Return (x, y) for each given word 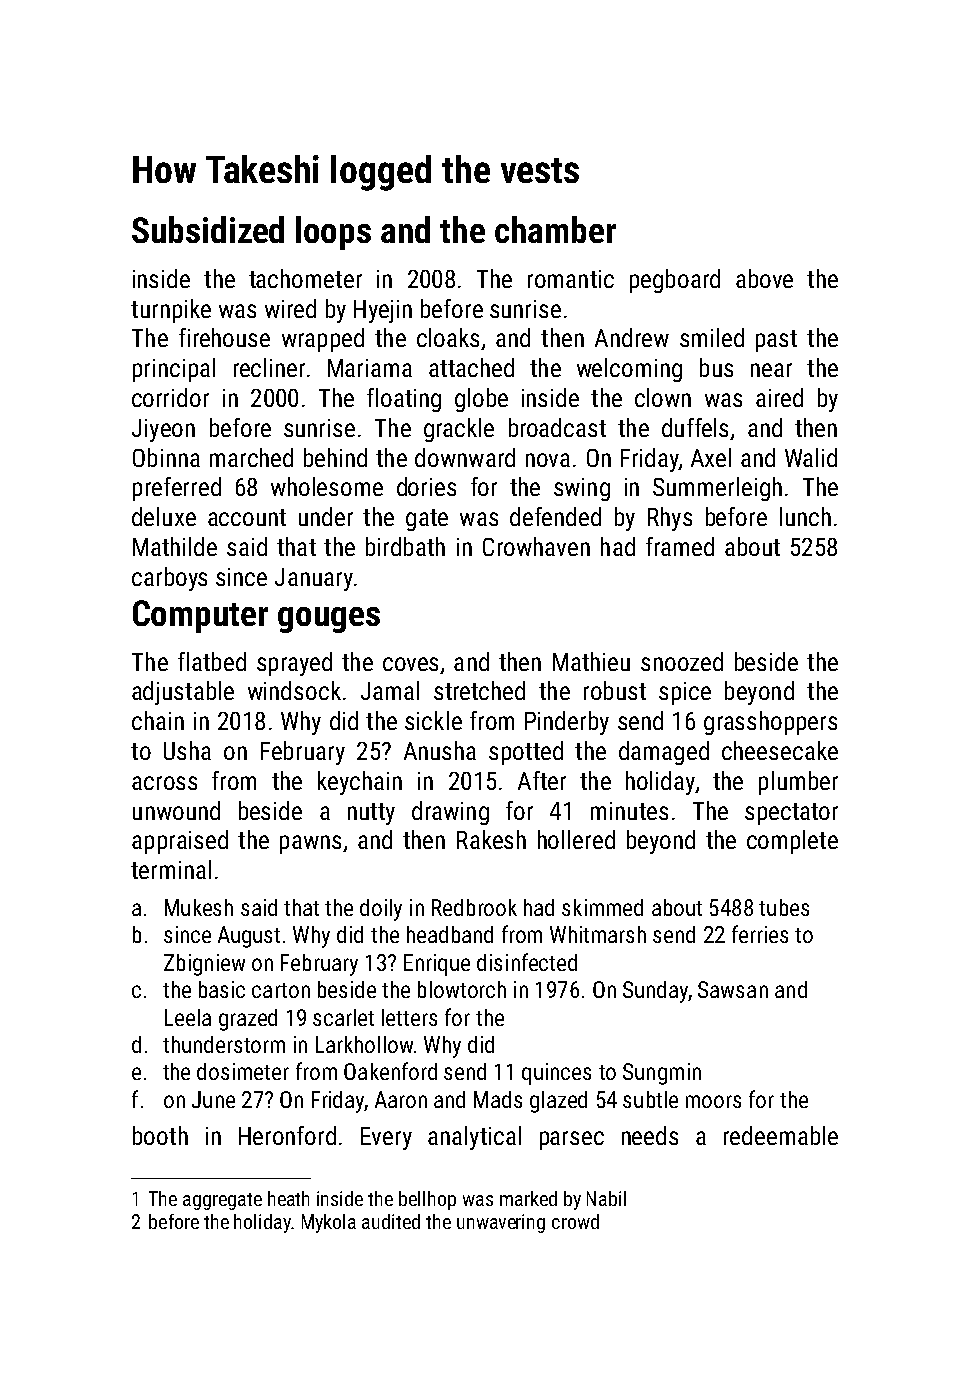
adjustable (183, 693)
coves (410, 664)
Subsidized (208, 229)
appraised (180, 842)
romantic (571, 279)
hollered (576, 839)
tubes (784, 907)
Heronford (287, 1135)
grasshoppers (770, 723)
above (764, 278)
